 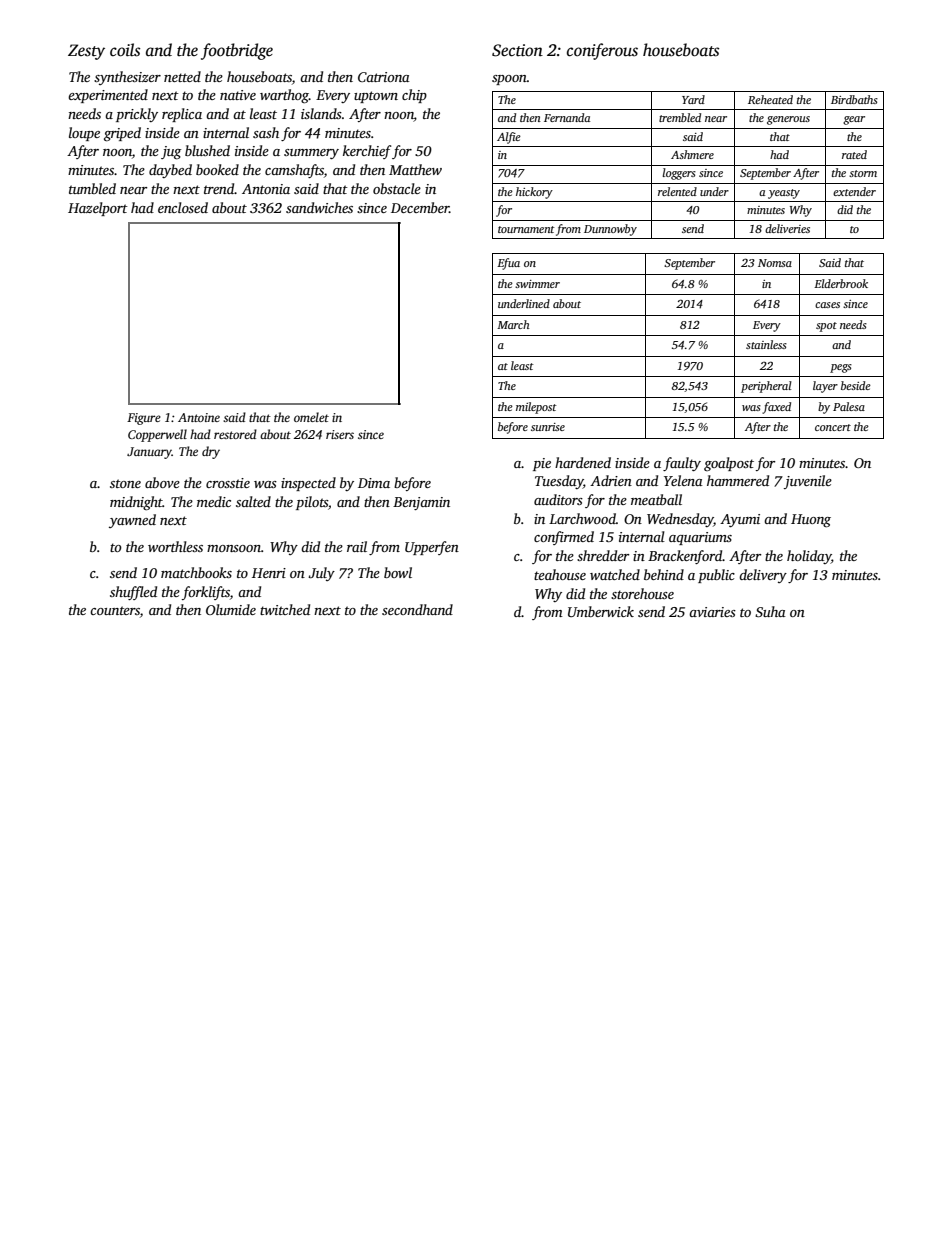 What do you see at coordinates (237, 51) in the screenshot?
I see `footbridge` at bounding box center [237, 51].
